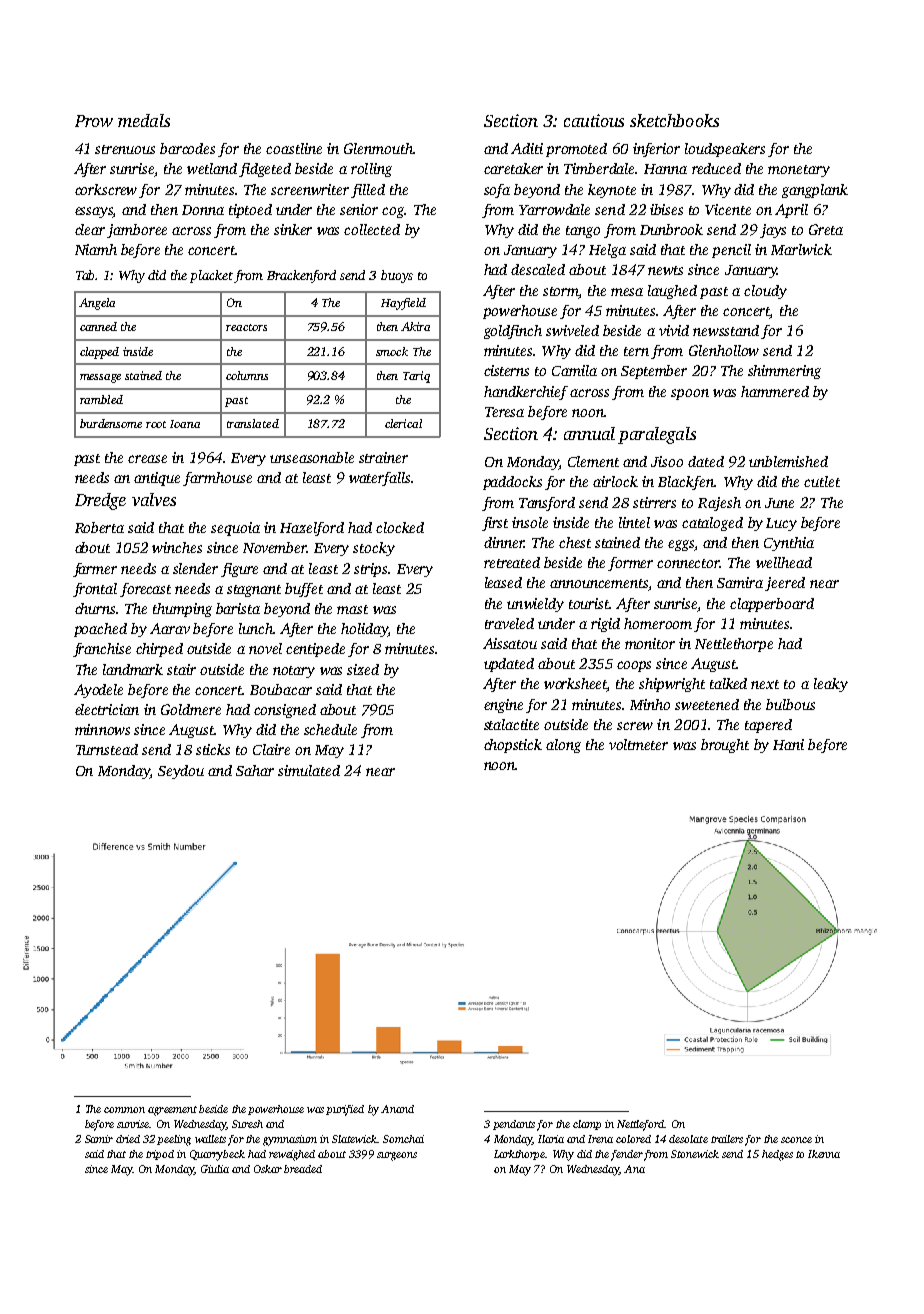 This screenshot has height=1314, width=924. I want to click on Aditi, so click(527, 148).
